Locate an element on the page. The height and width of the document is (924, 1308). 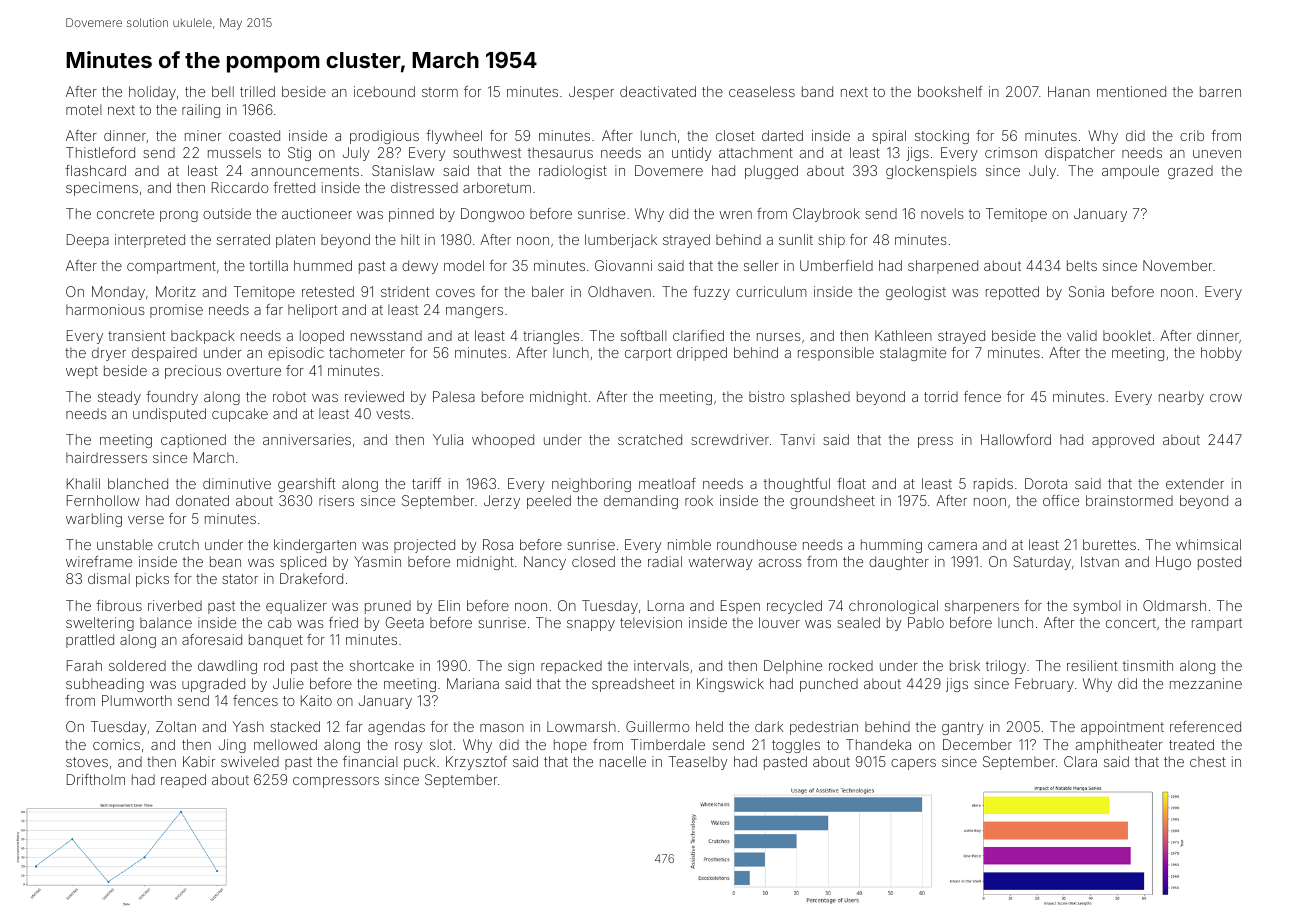
icebound is located at coordinates (384, 91).
